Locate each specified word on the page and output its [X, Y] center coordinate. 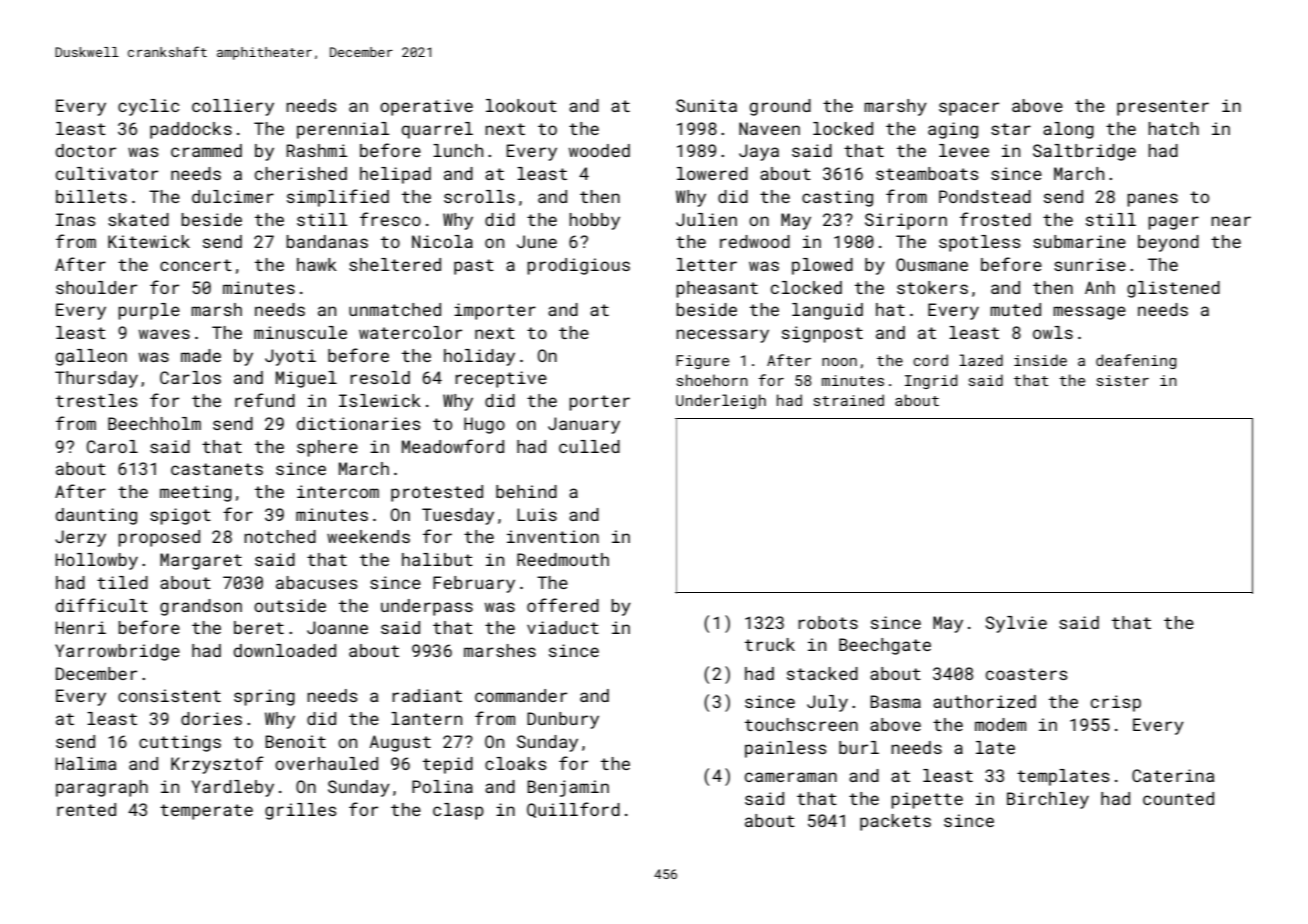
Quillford [573, 810]
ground [780, 107]
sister [1123, 380]
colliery [233, 107]
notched [280, 536]
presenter [1163, 108]
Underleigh [721, 401]
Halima [86, 763]
